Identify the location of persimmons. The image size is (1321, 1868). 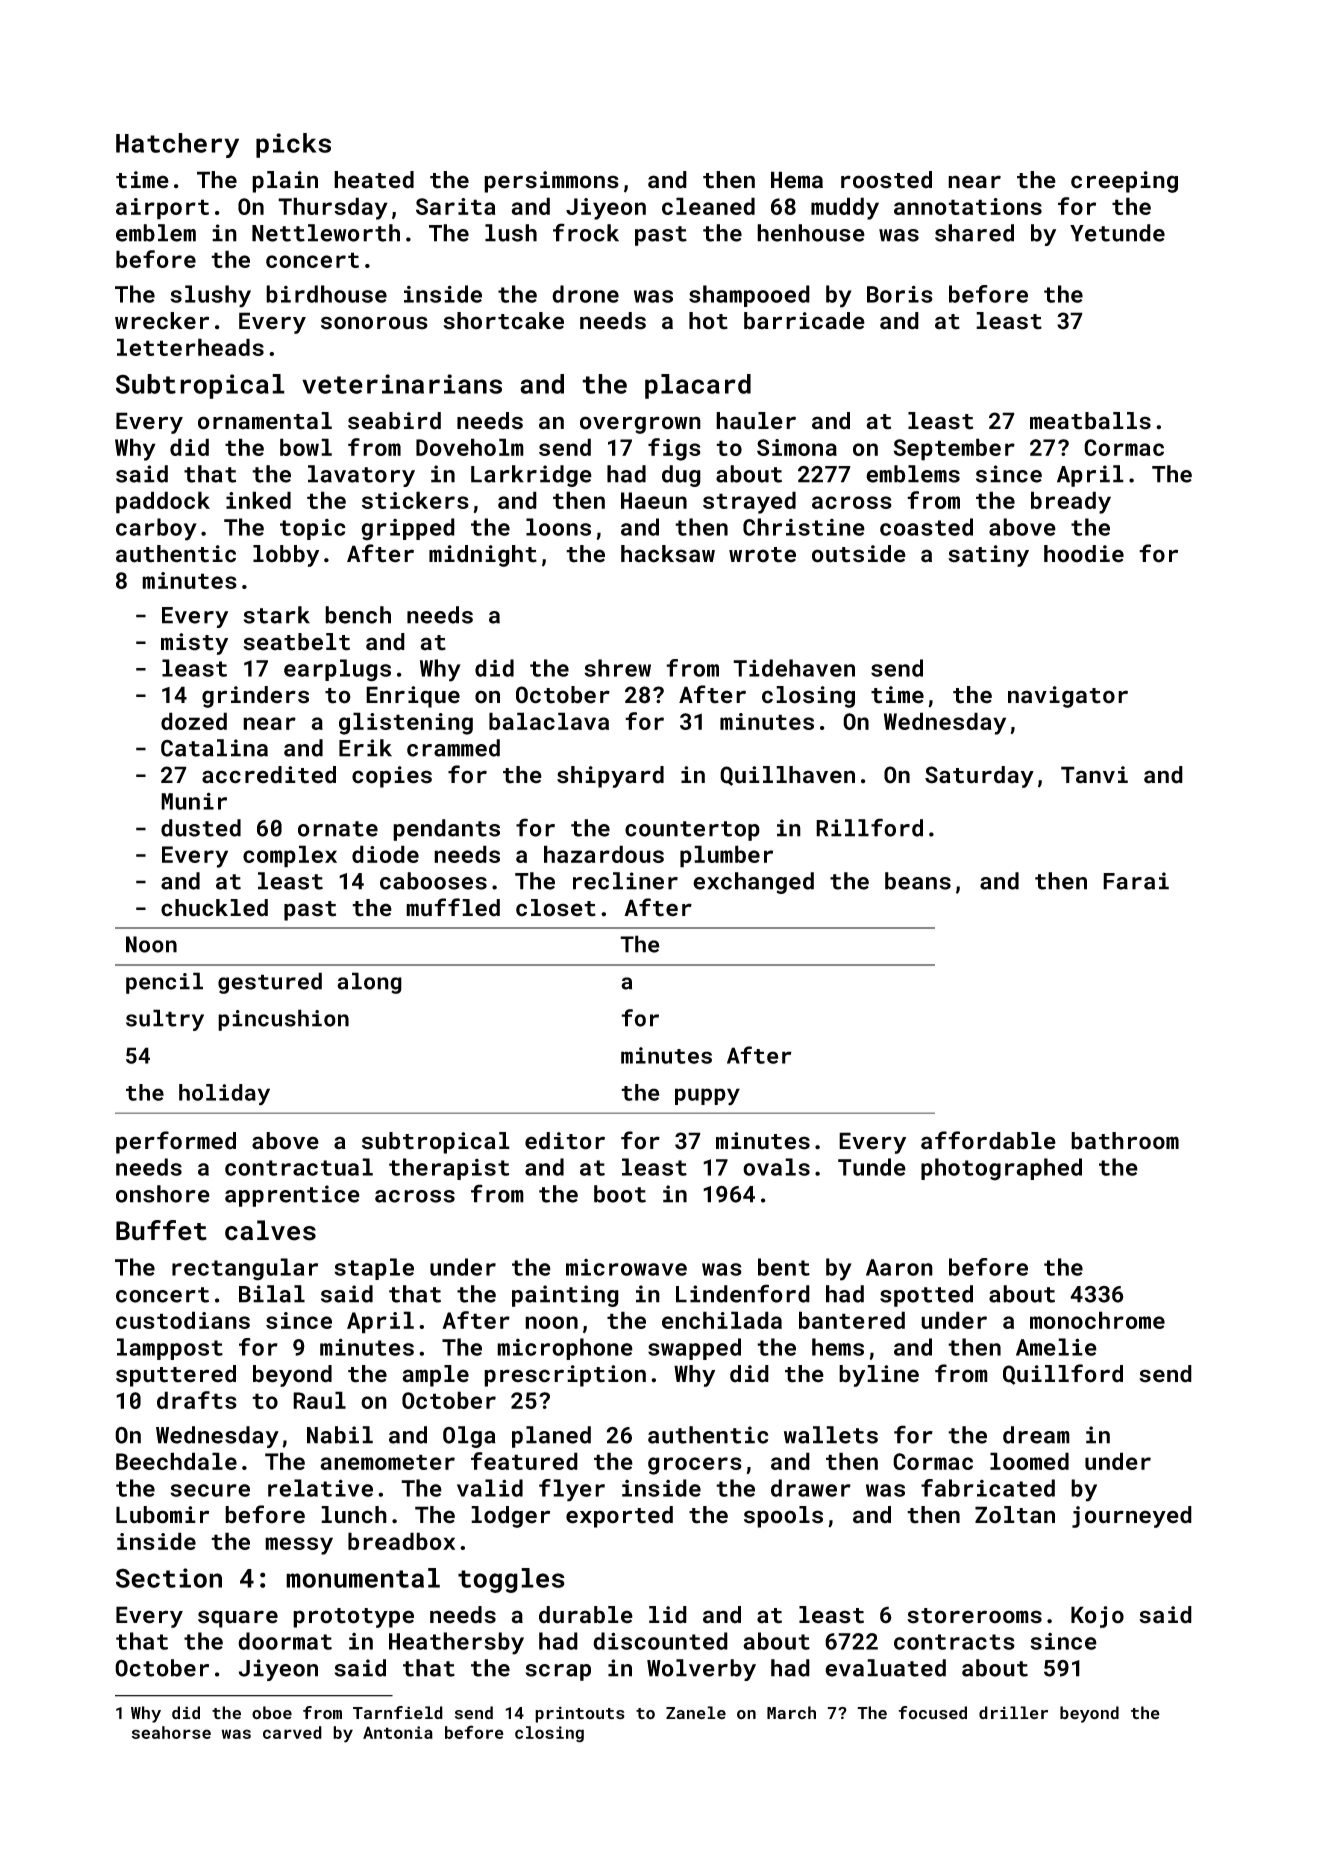
(551, 182).
